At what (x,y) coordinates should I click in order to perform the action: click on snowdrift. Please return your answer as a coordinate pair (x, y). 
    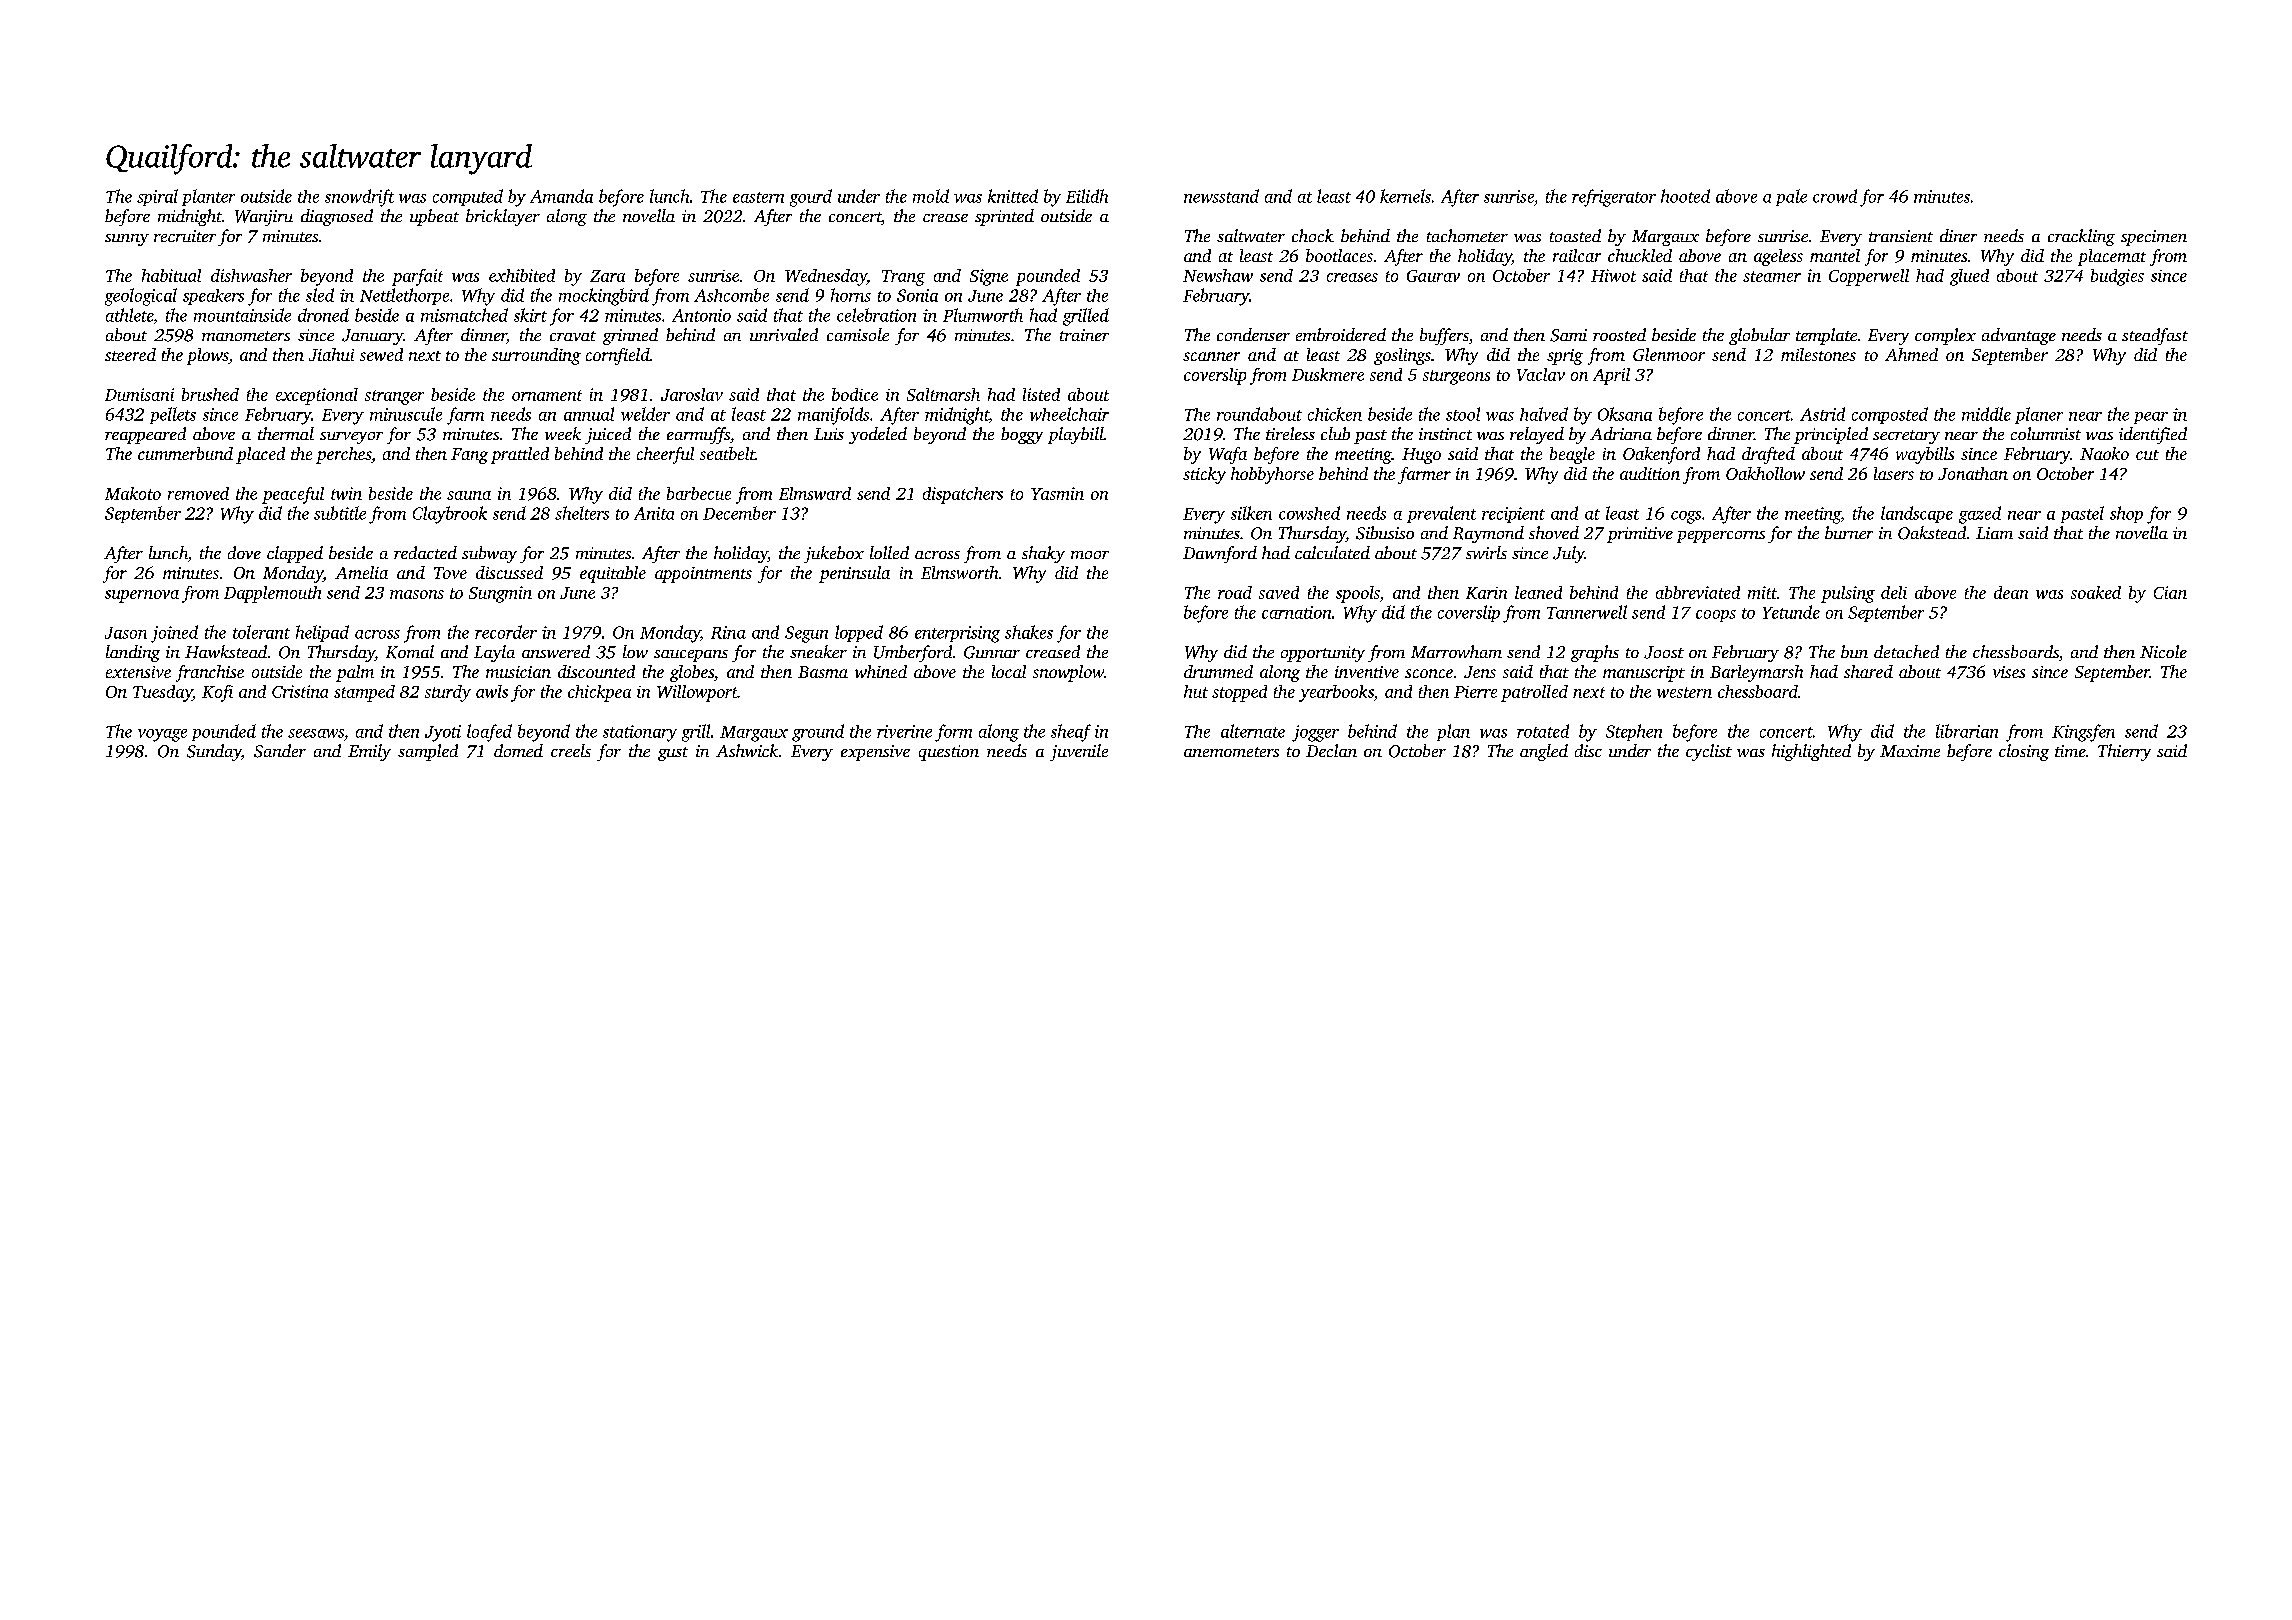
    Looking at the image, I should click on (359, 198).
